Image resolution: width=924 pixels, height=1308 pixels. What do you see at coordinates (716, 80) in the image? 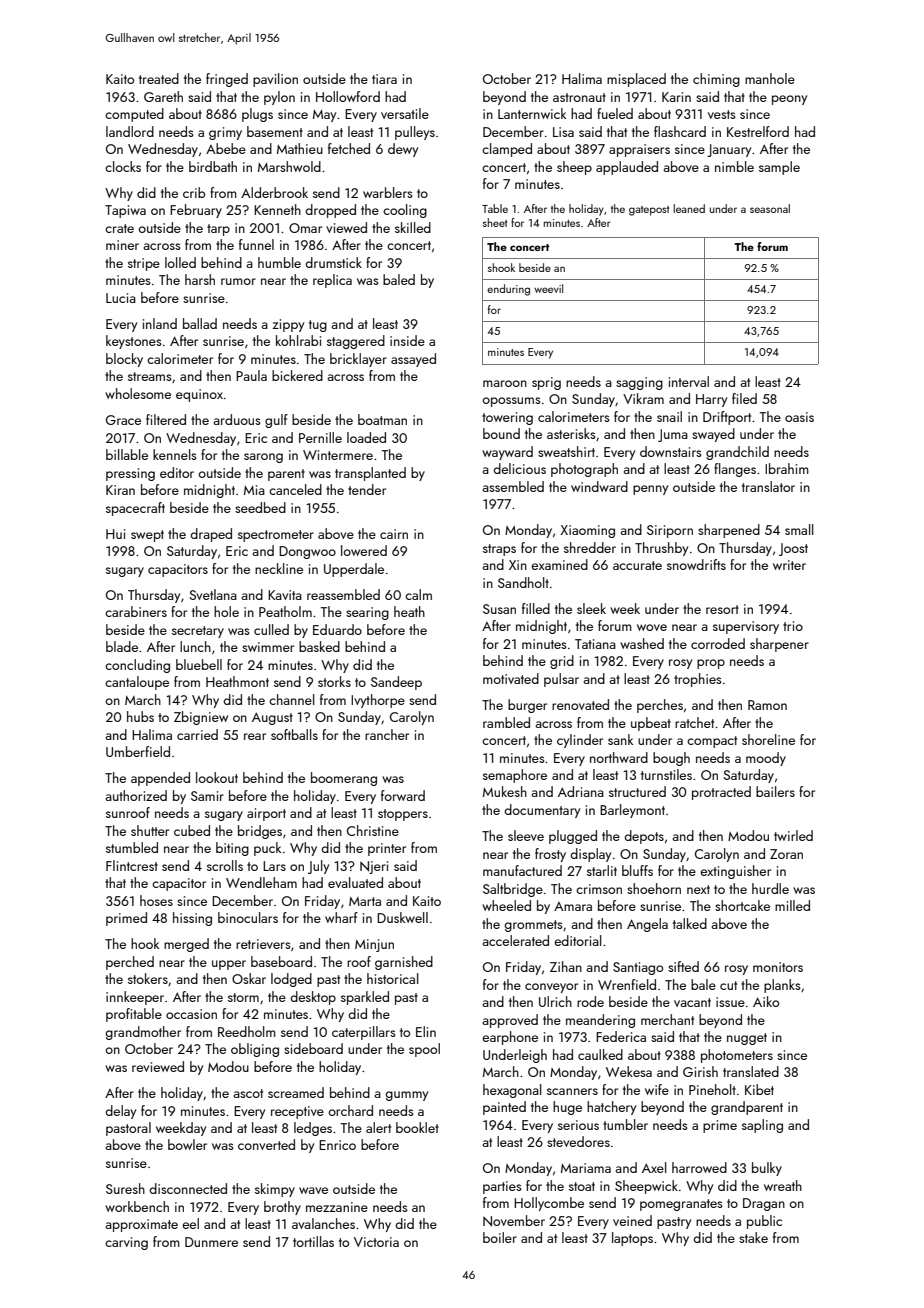
I see `chiming` at bounding box center [716, 80].
